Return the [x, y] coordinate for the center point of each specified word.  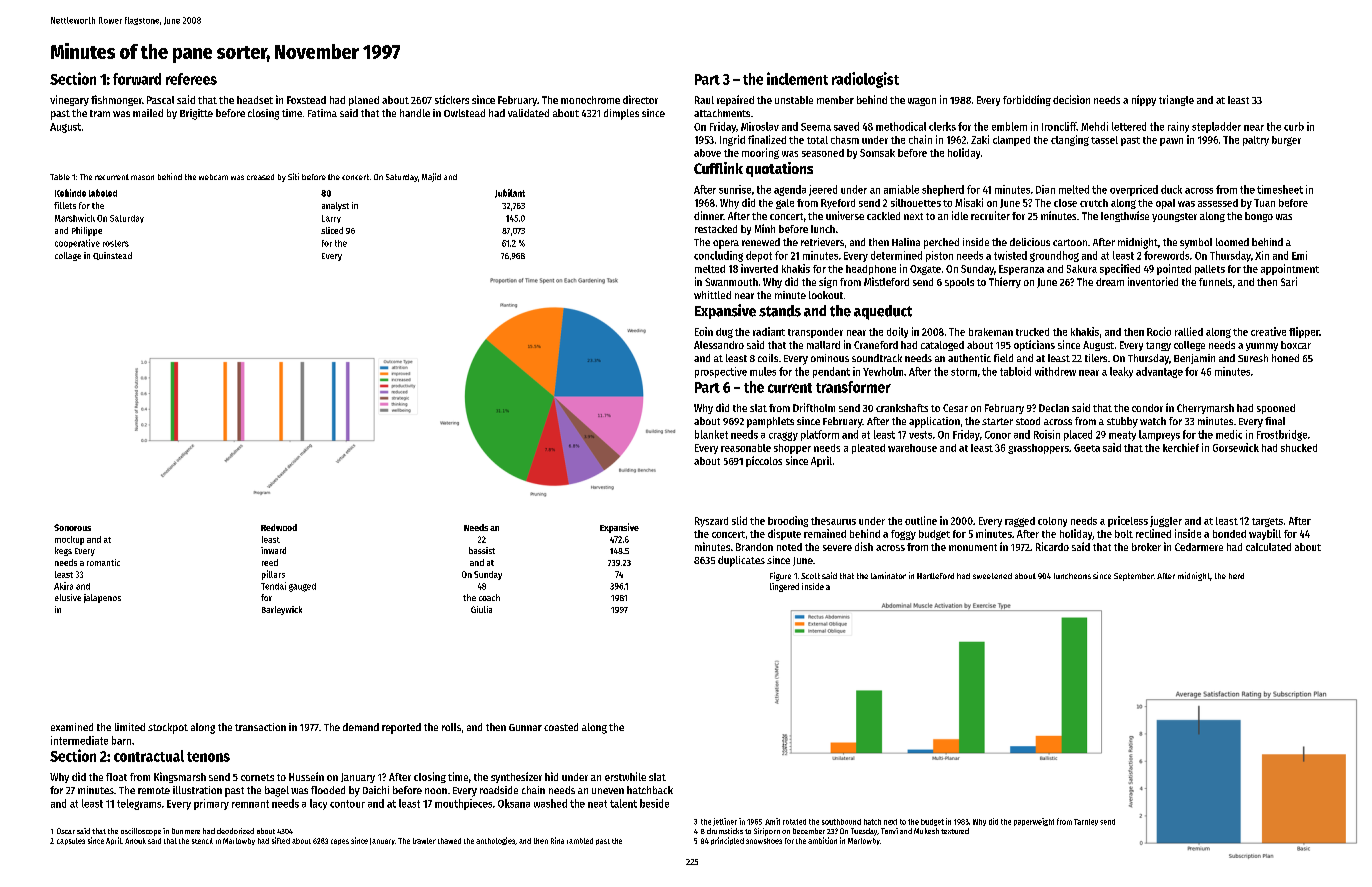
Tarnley [1086, 822]
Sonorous [72, 527]
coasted [561, 727]
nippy [1144, 100]
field [1003, 358]
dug [724, 333]
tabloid [1015, 371]
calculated [1268, 547]
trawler [424, 841]
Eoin [704, 331]
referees [191, 79]
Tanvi [889, 831]
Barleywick [282, 610]
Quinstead [112, 256]
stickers [452, 99]
